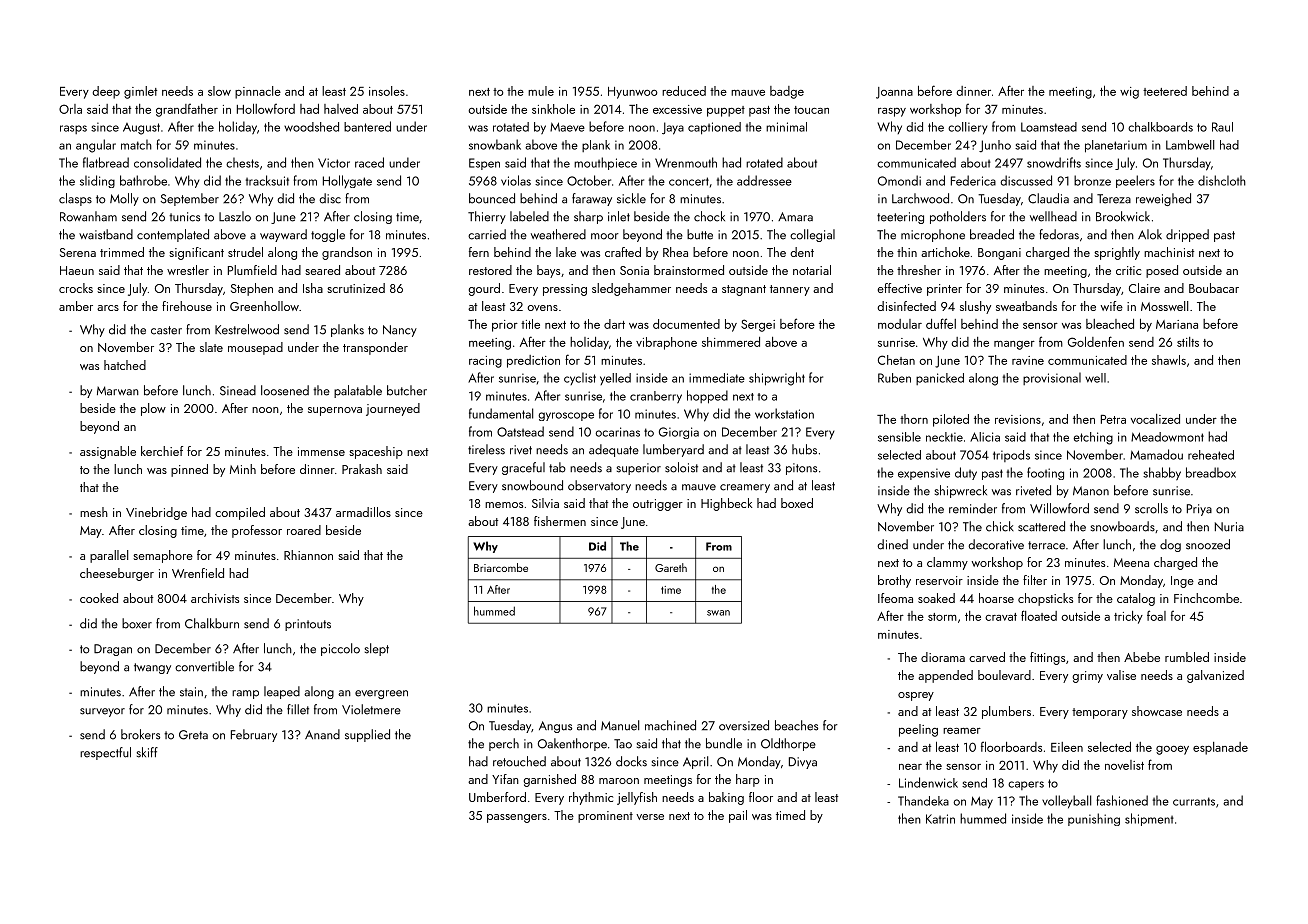 This screenshot has height=924, width=1308. I want to click on clasps, so click(75, 199).
